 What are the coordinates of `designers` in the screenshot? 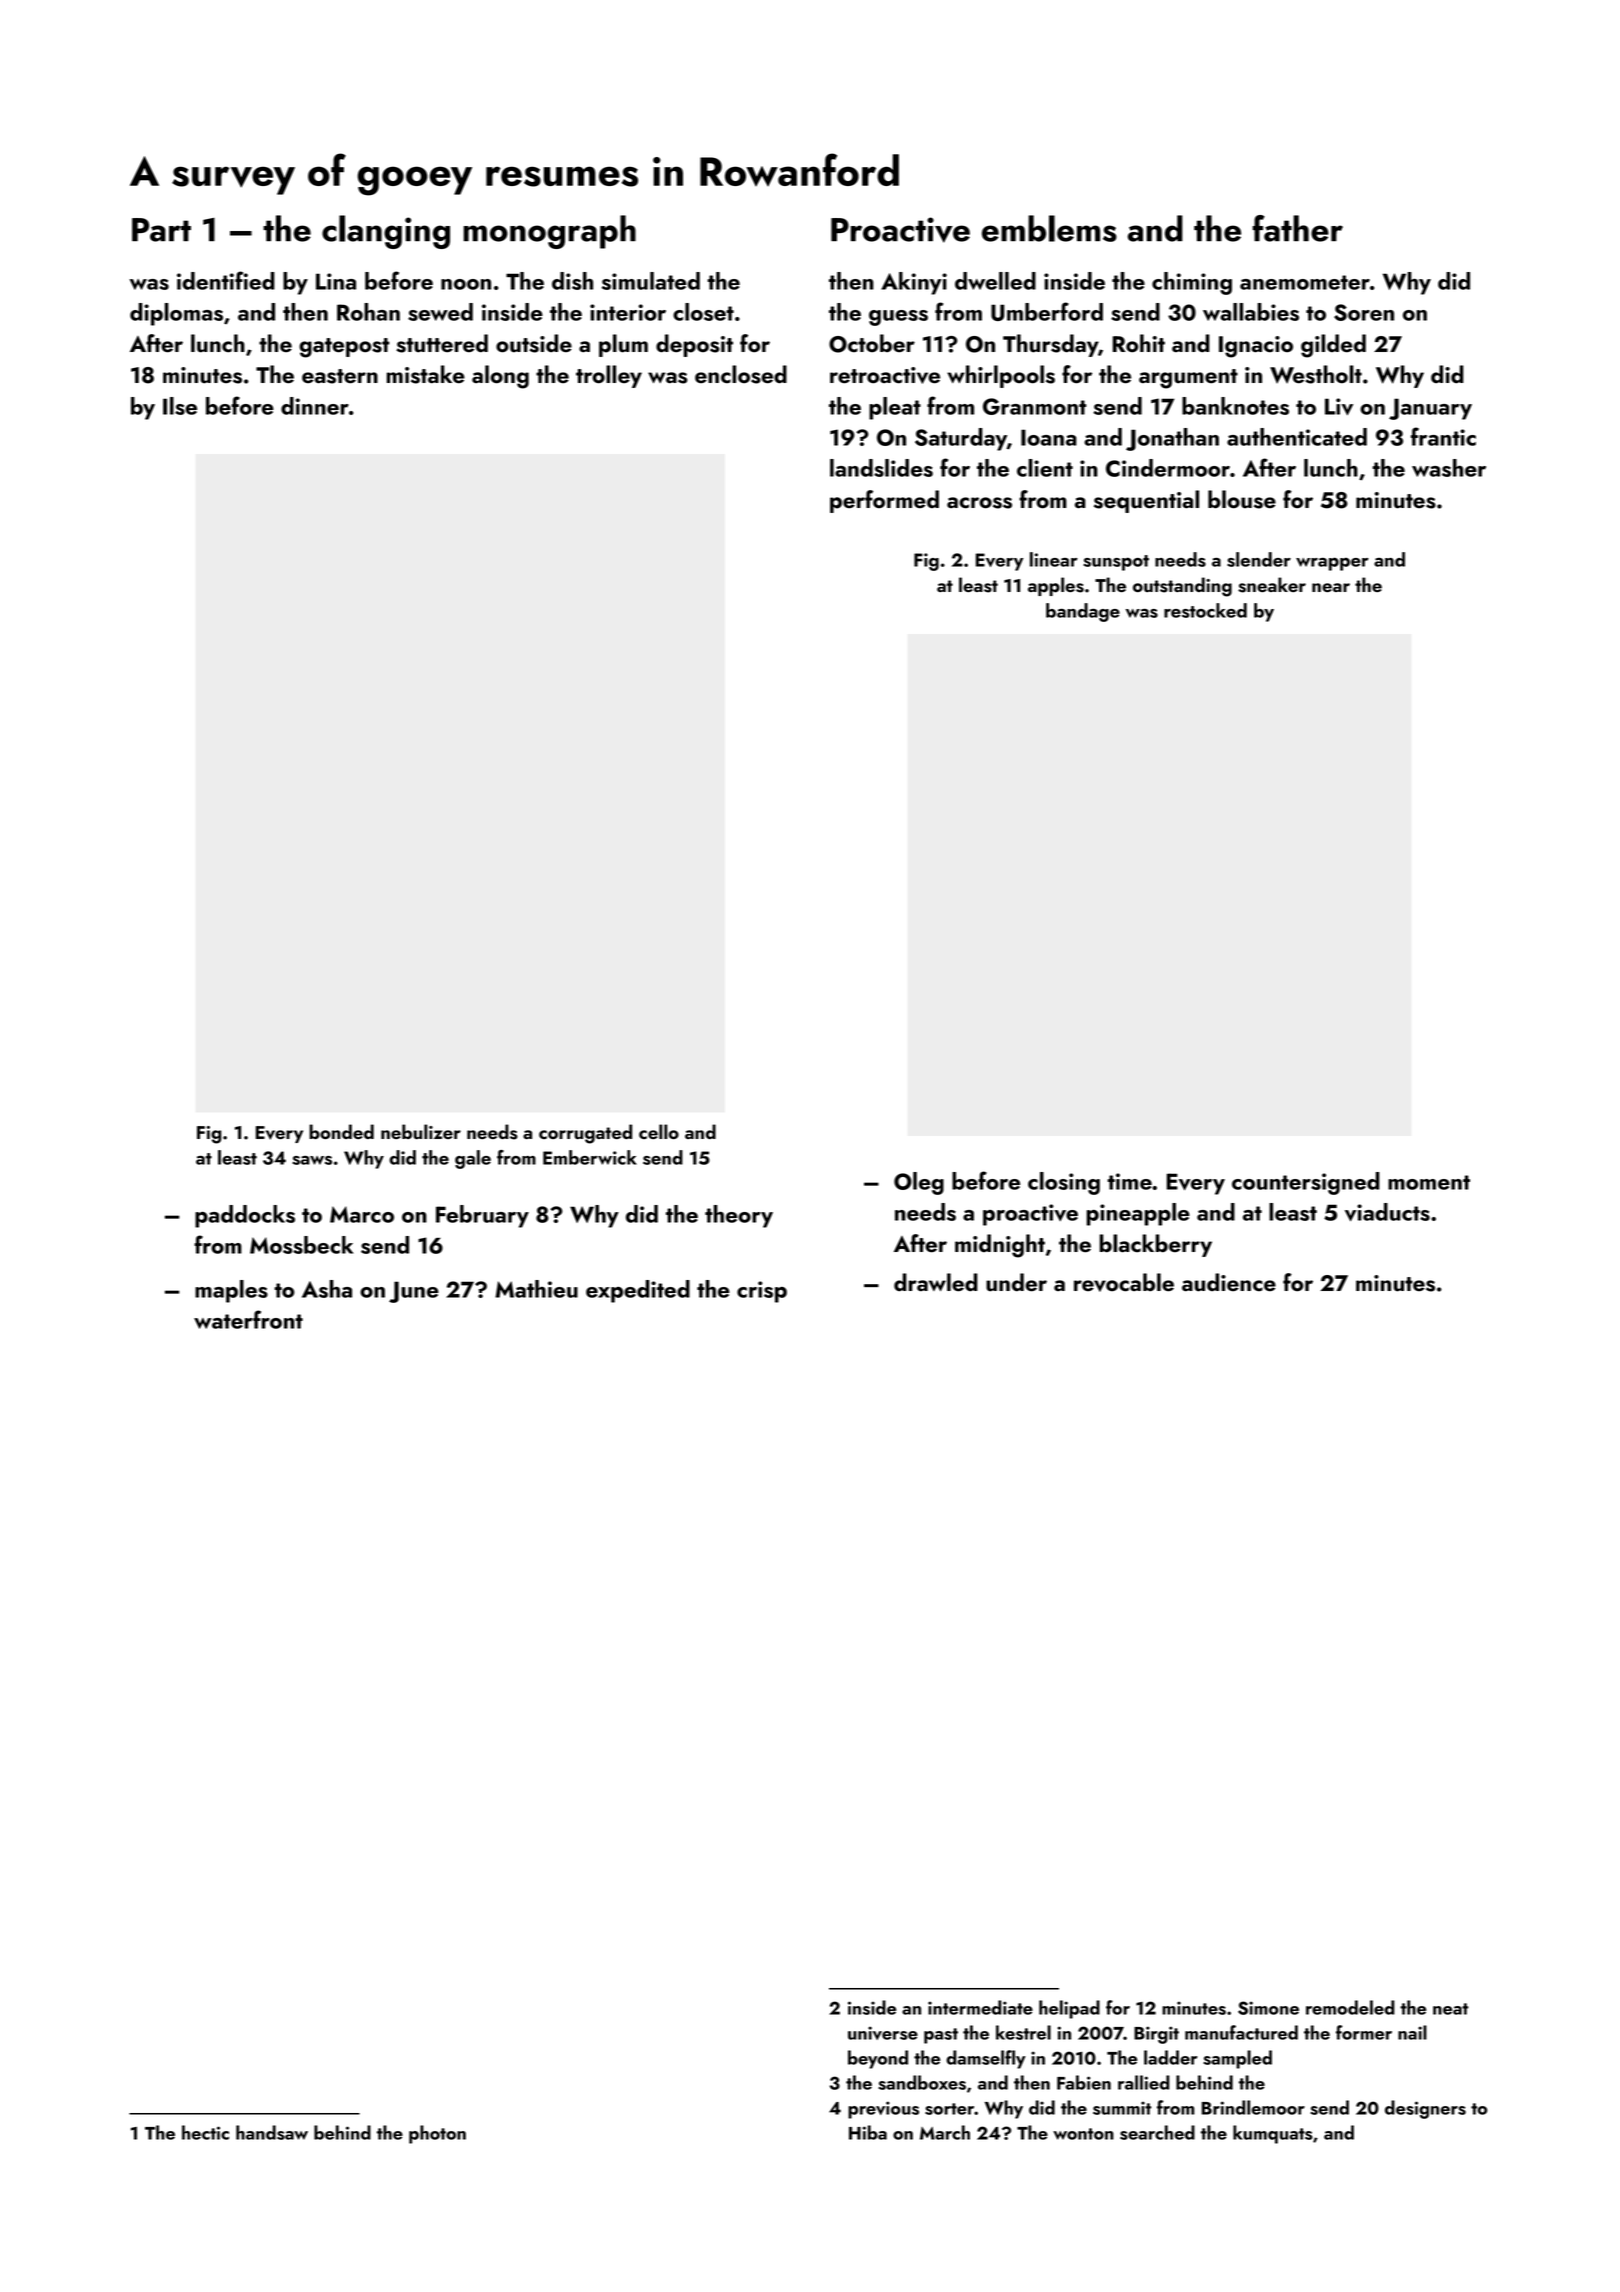 It's located at (1425, 2109).
